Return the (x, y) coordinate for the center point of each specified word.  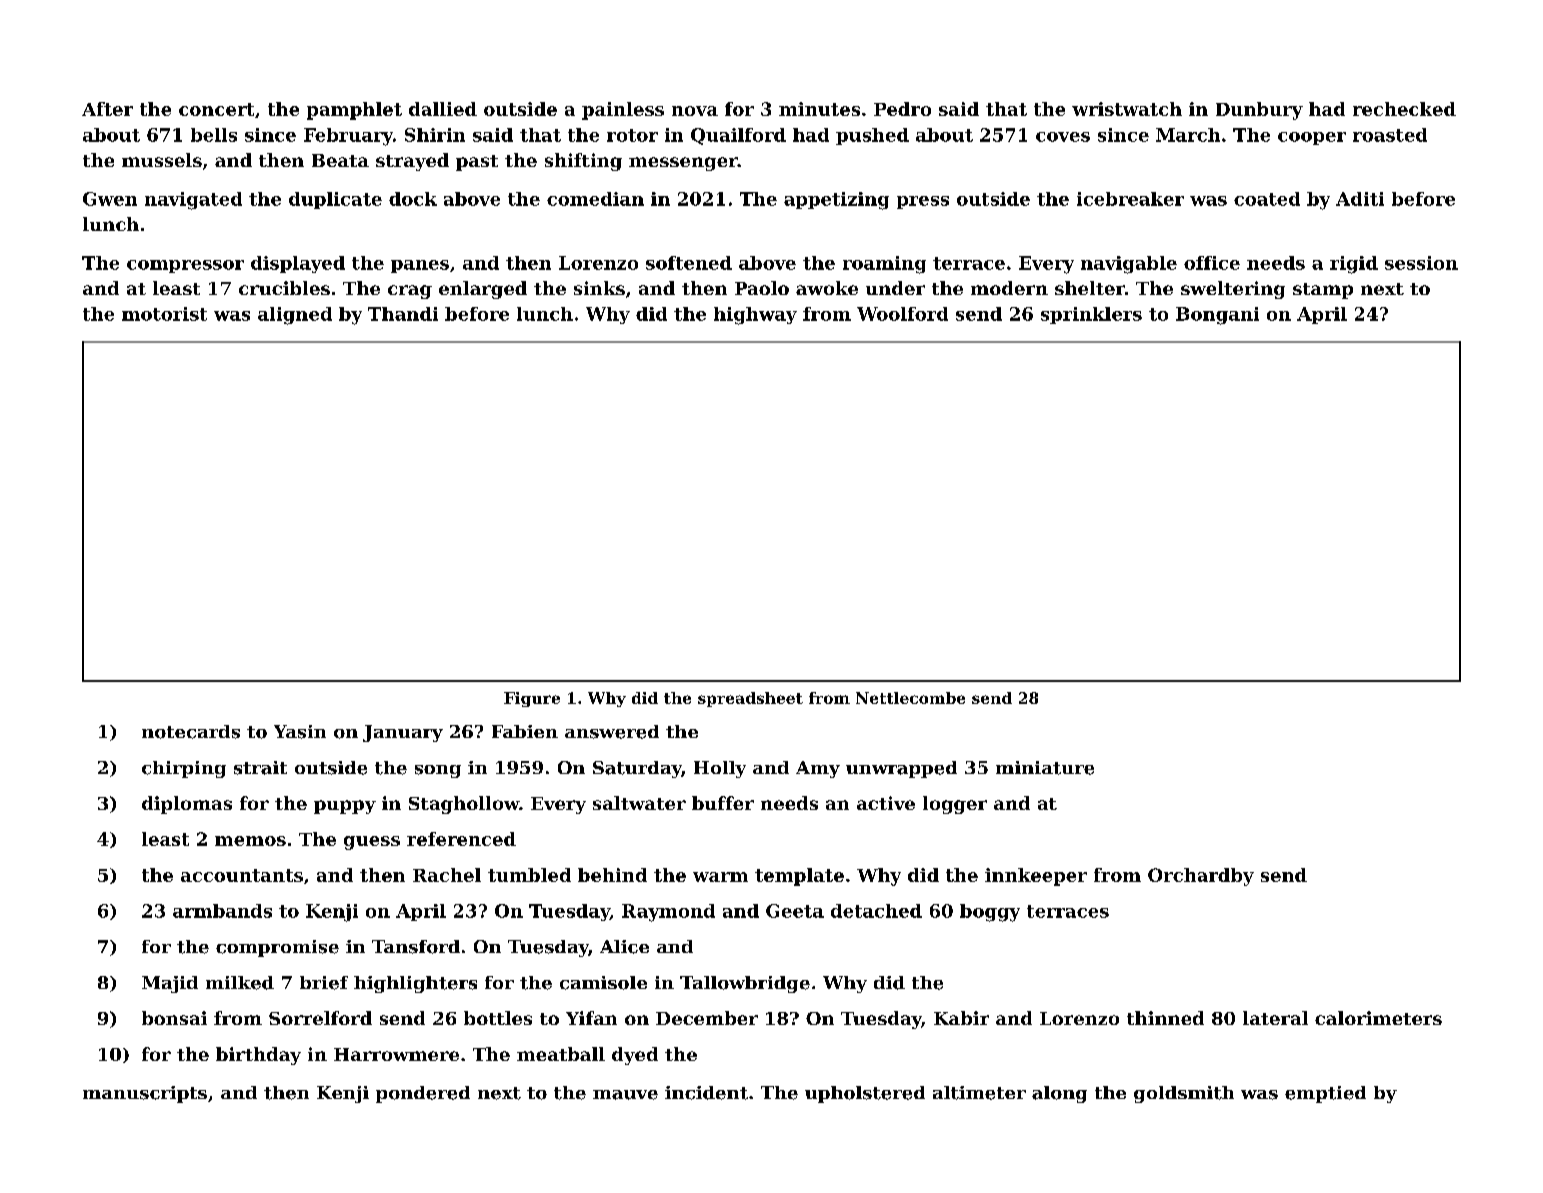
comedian (595, 199)
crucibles (284, 288)
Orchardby (1201, 877)
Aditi (1360, 199)
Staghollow (464, 805)
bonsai (174, 1018)
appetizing (836, 201)
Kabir (961, 1018)
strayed (412, 162)
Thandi (403, 314)
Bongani (1217, 316)
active (886, 803)
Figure (532, 699)
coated (1267, 199)
